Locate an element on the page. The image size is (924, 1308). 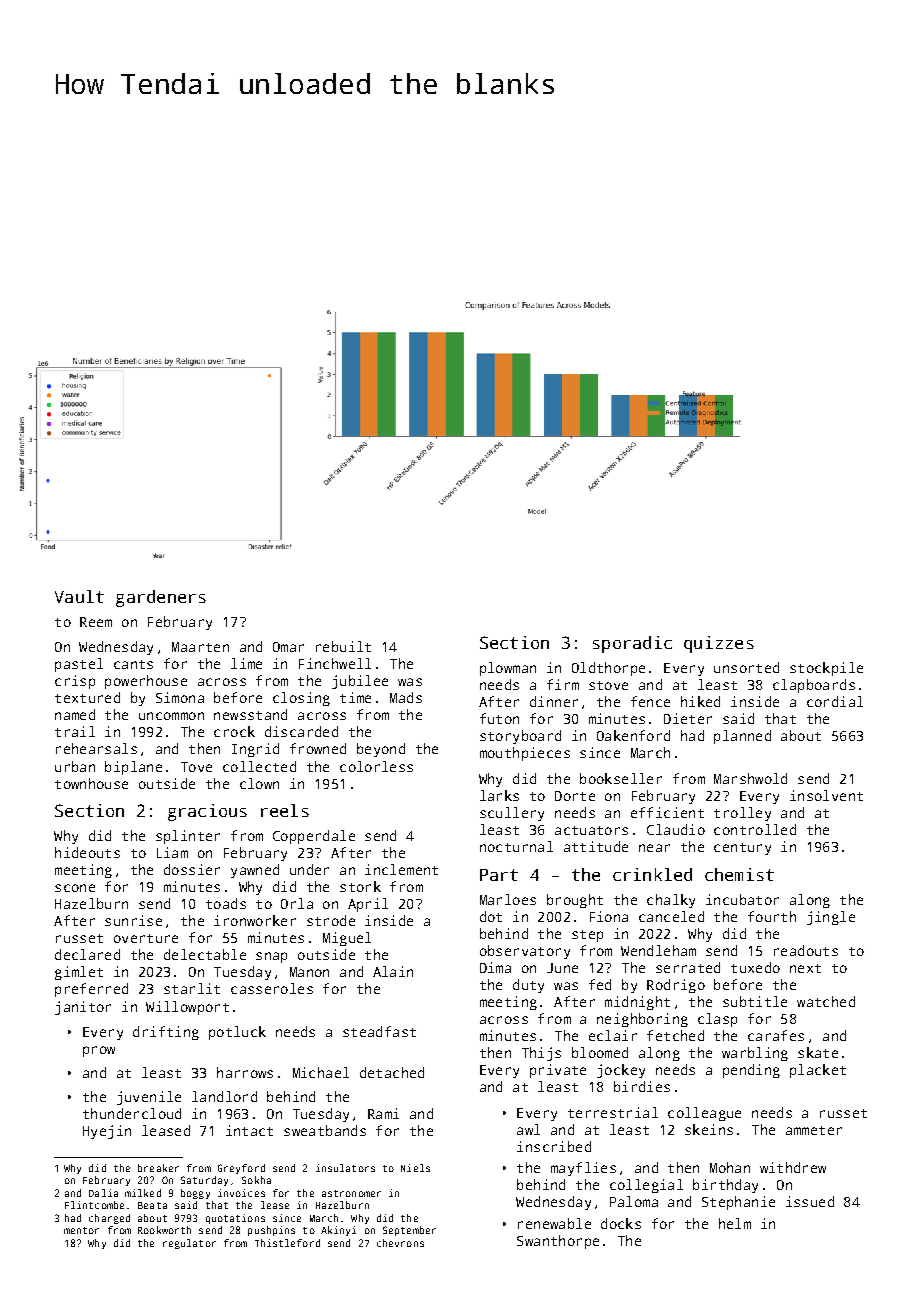
Dima is located at coordinates (495, 967).
